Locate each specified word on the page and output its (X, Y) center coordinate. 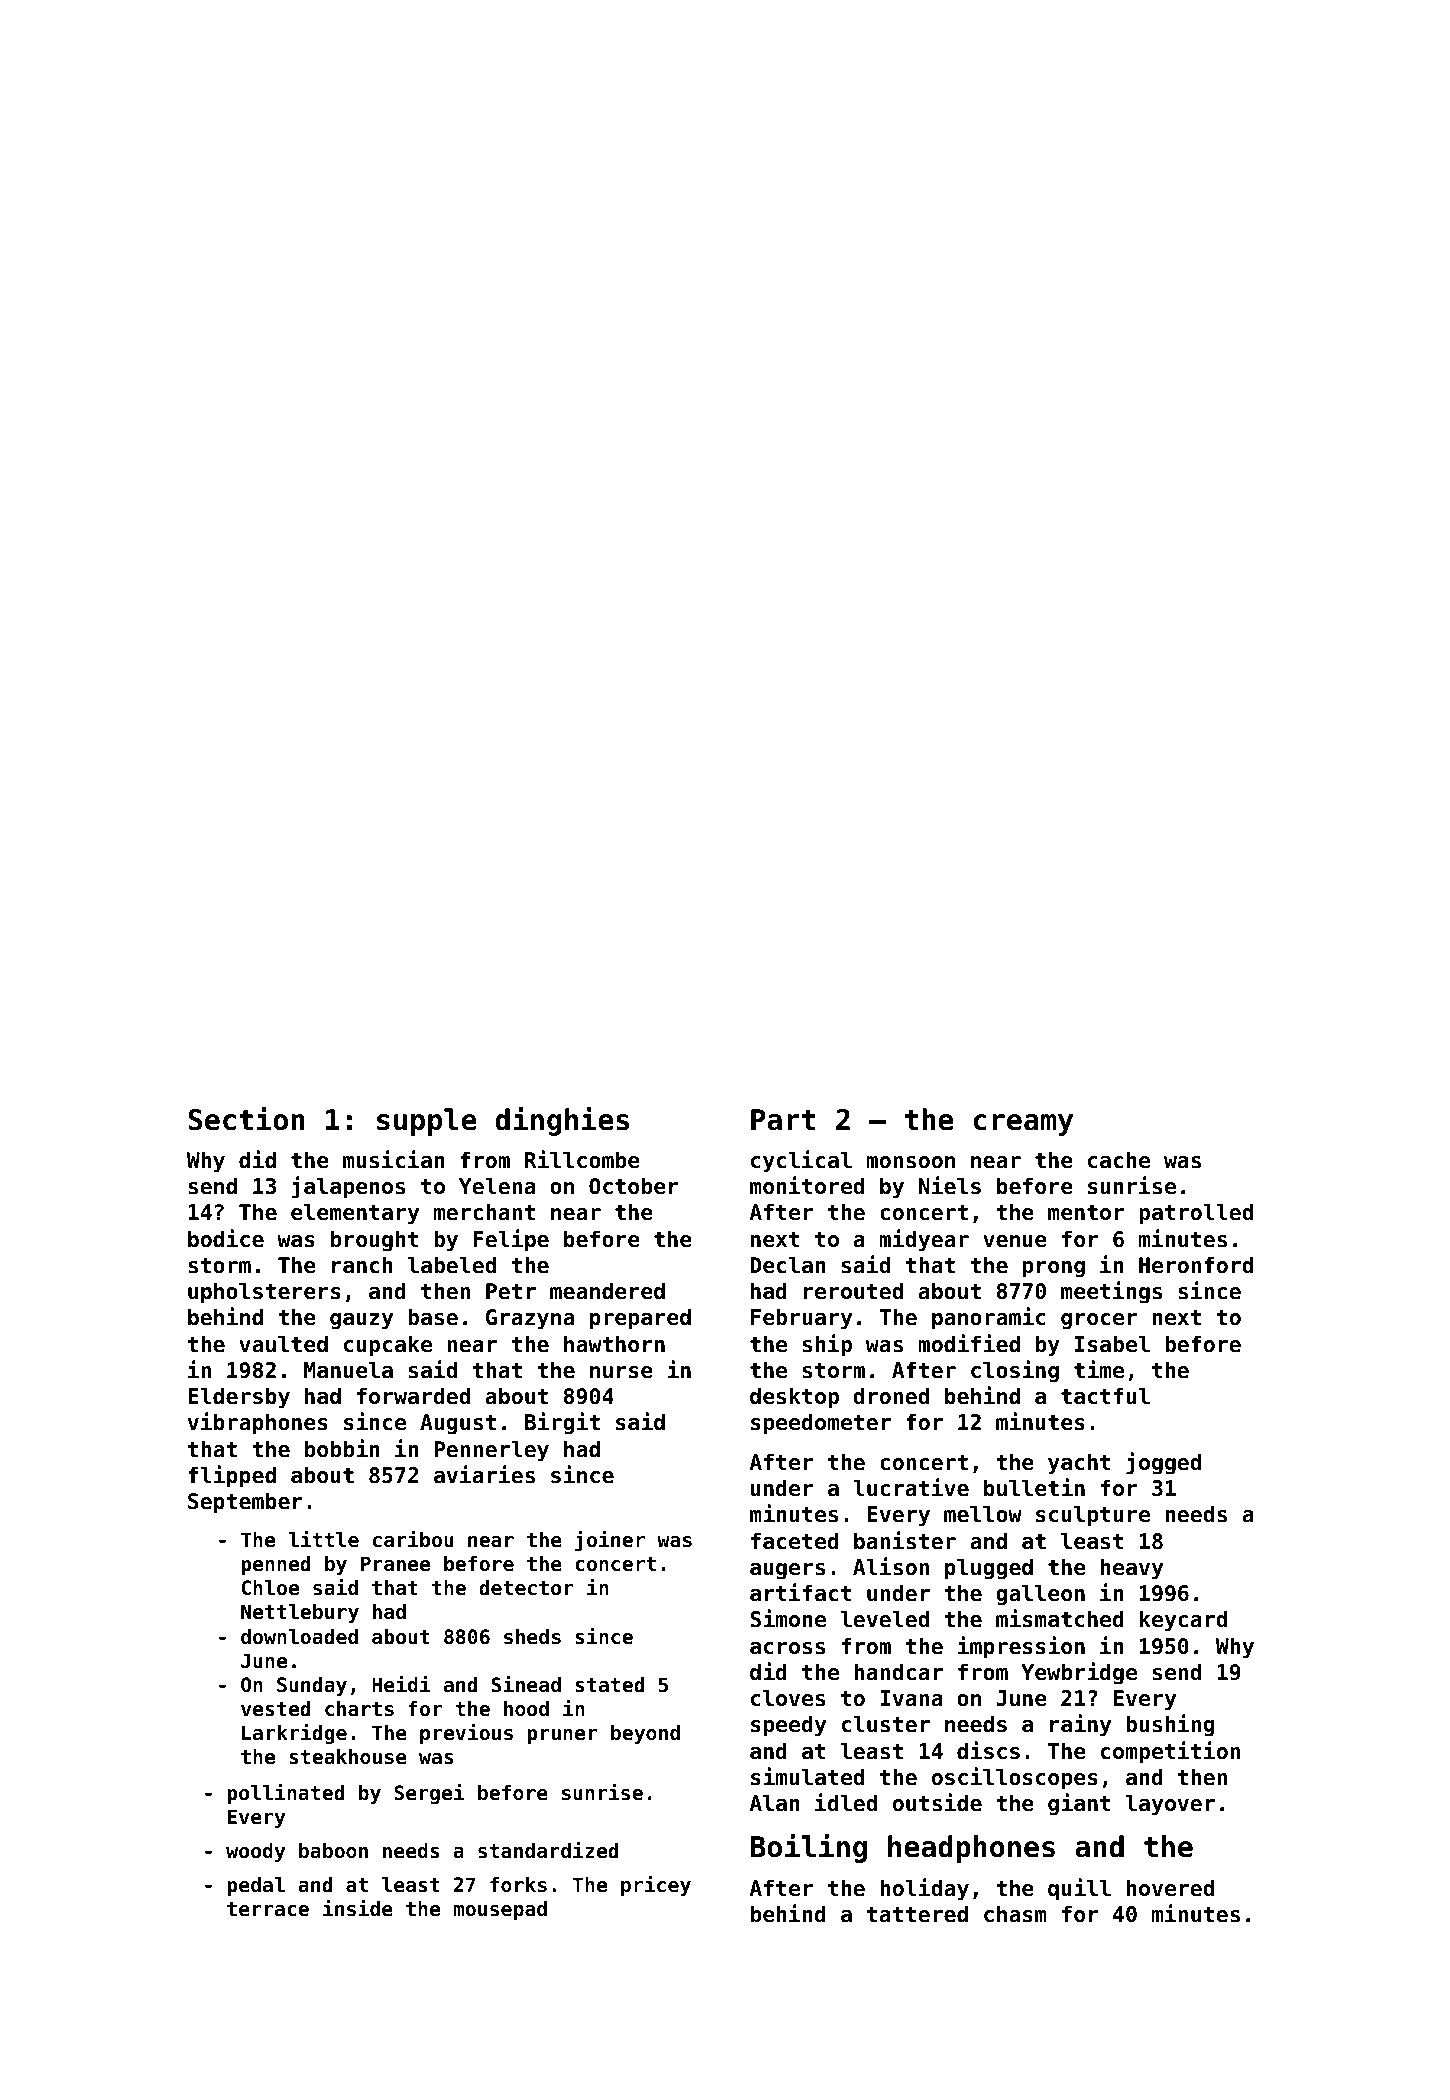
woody (255, 1852)
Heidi (401, 1684)
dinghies (562, 1121)
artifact (801, 1592)
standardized (548, 1850)
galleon (1040, 1595)
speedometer (821, 1424)
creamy (1023, 1125)
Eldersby (239, 1398)
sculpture (1093, 1516)
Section (246, 1119)
